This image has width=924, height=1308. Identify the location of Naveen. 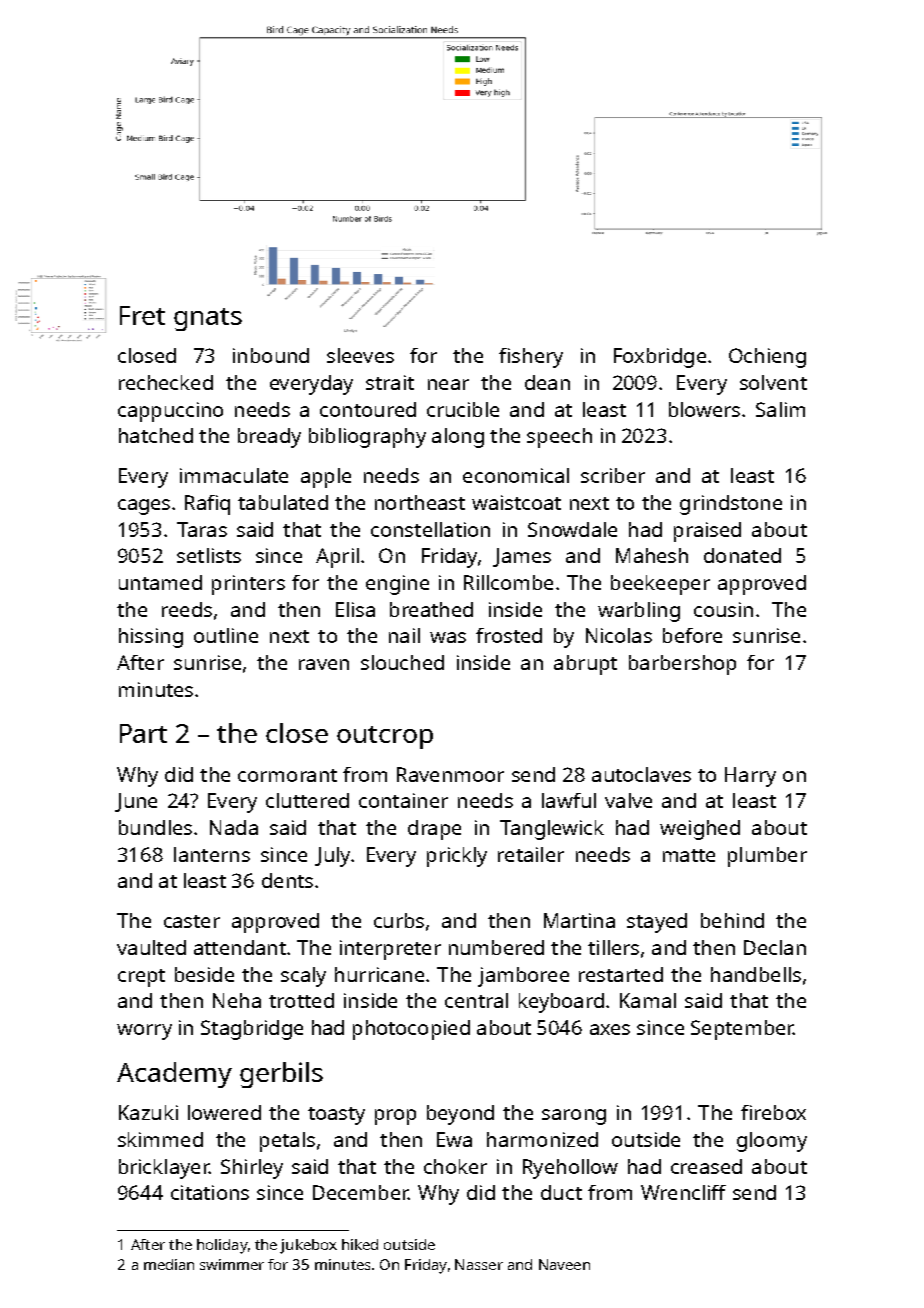
(564, 1264).
